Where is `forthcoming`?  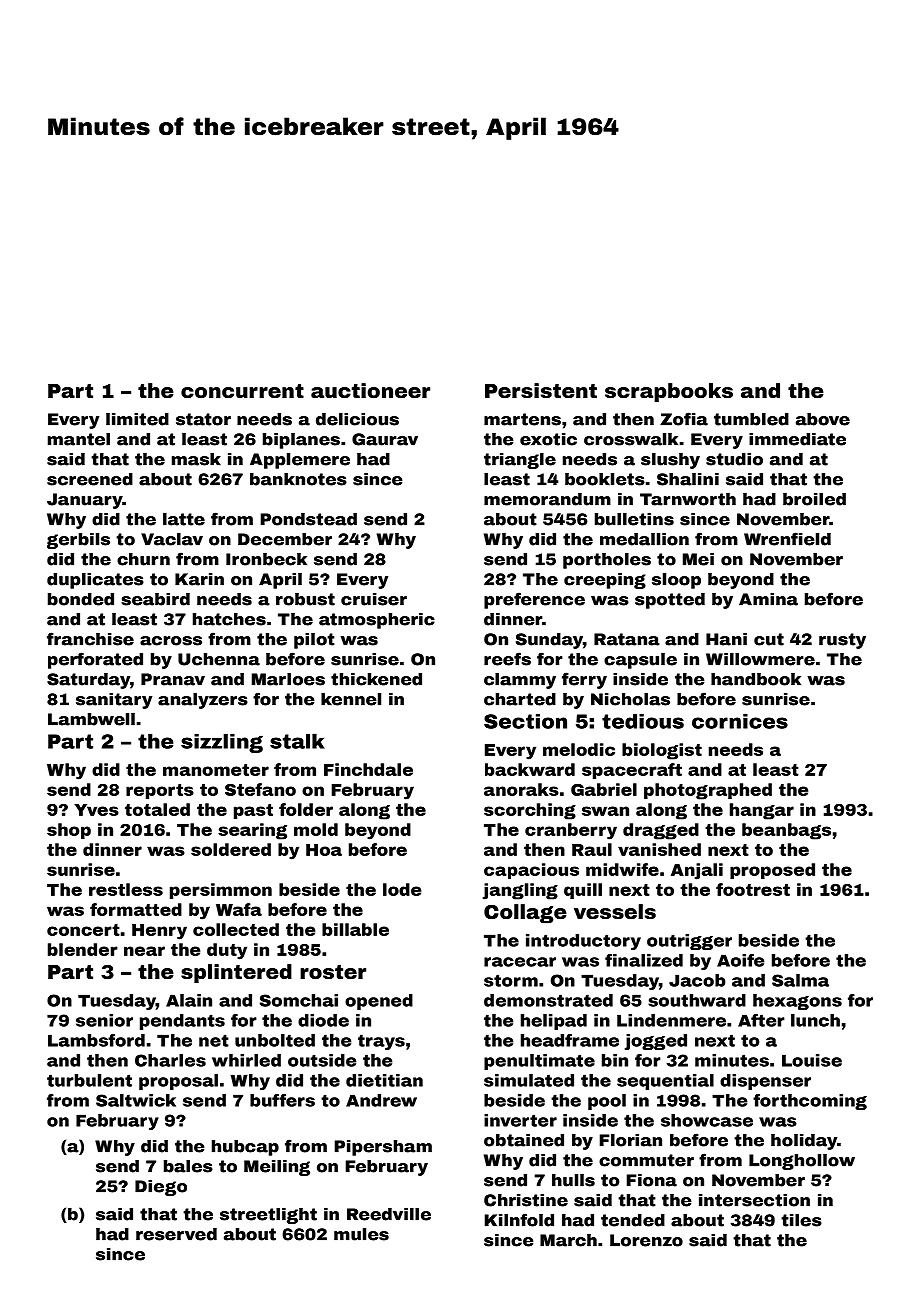 forthcoming is located at coordinates (810, 1102).
